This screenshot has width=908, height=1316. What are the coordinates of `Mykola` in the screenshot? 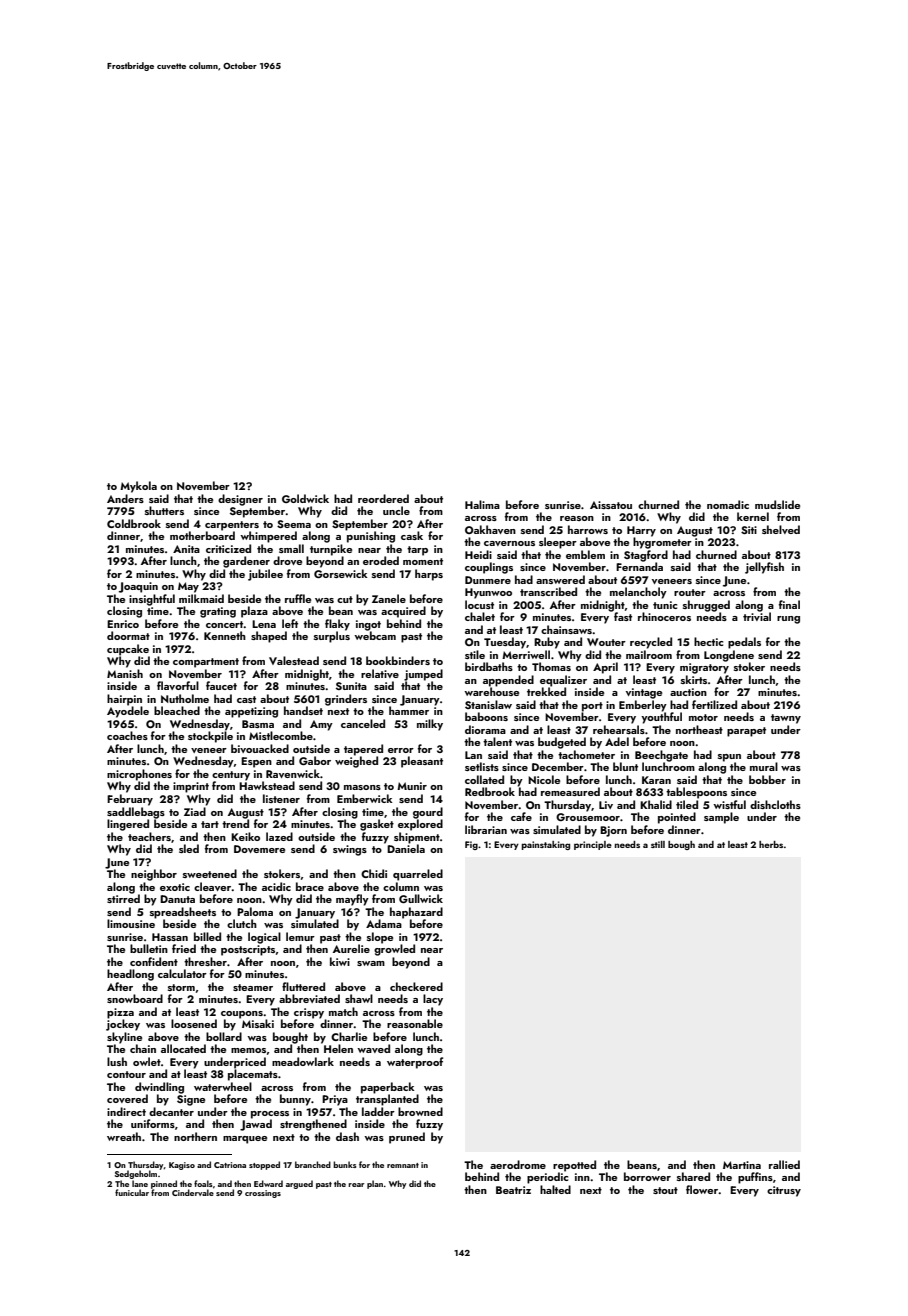 It's located at (138, 487).
